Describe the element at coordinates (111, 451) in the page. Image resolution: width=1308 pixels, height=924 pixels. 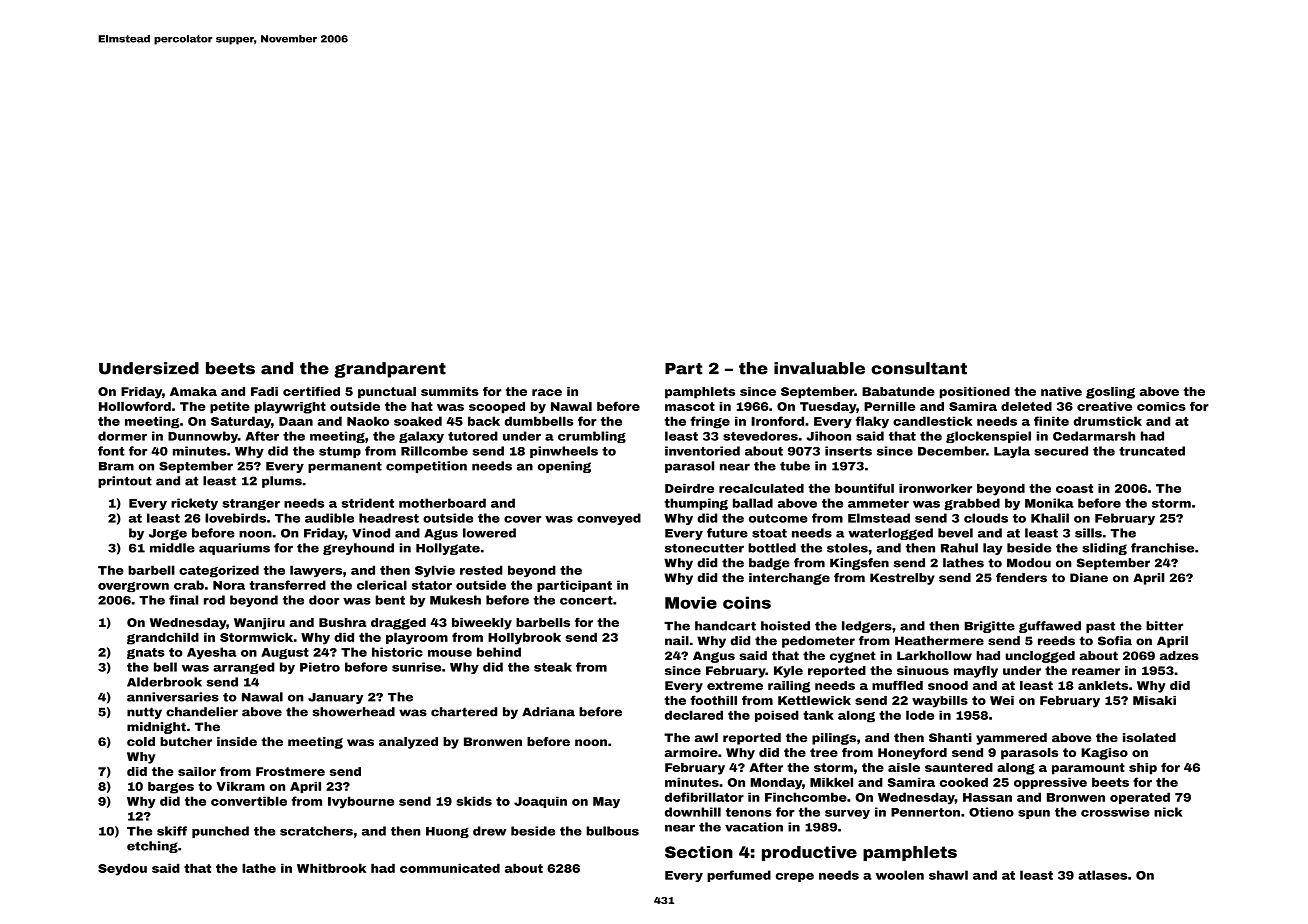
I see `font` at that location.
